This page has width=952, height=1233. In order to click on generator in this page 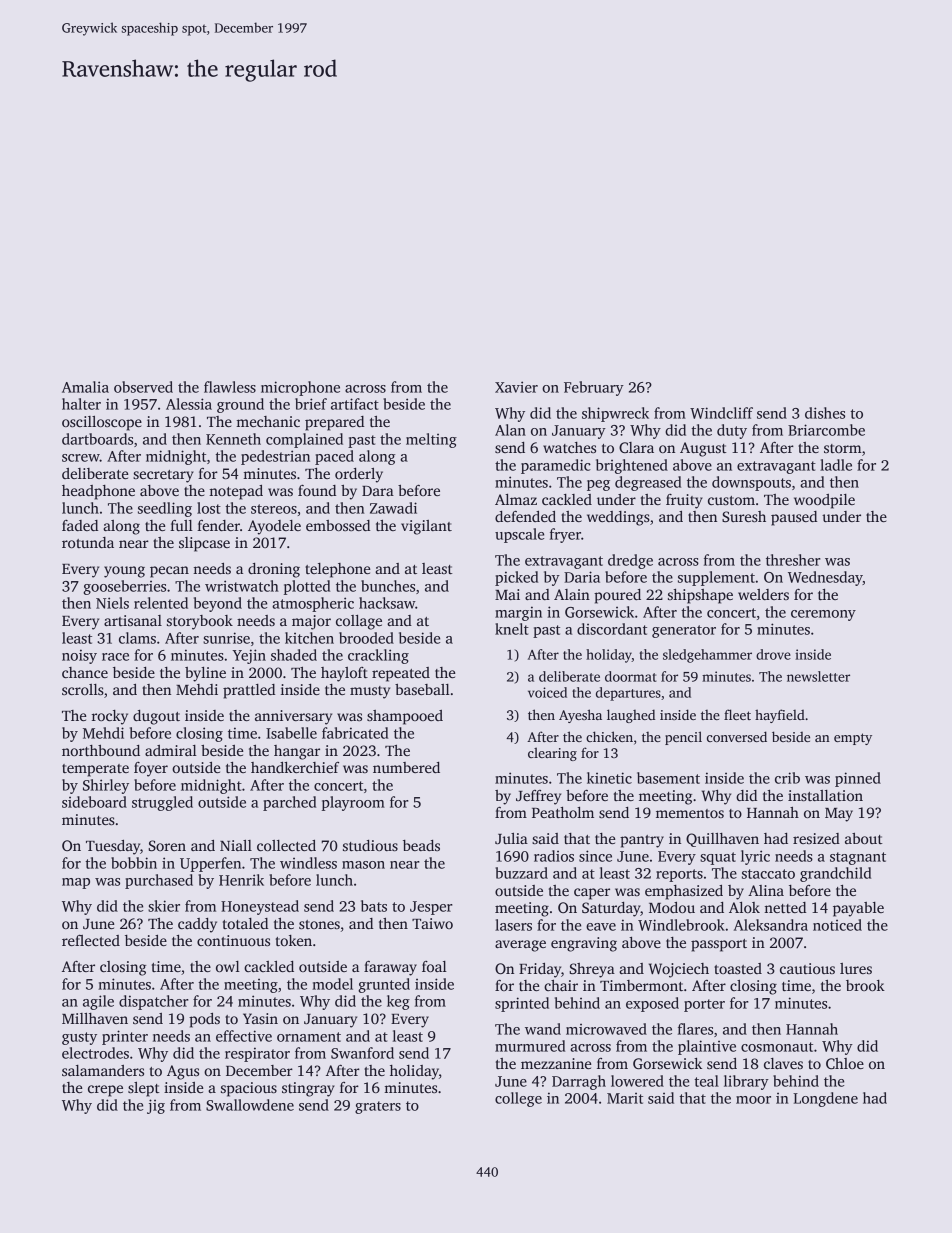, I will do `click(684, 631)`.
